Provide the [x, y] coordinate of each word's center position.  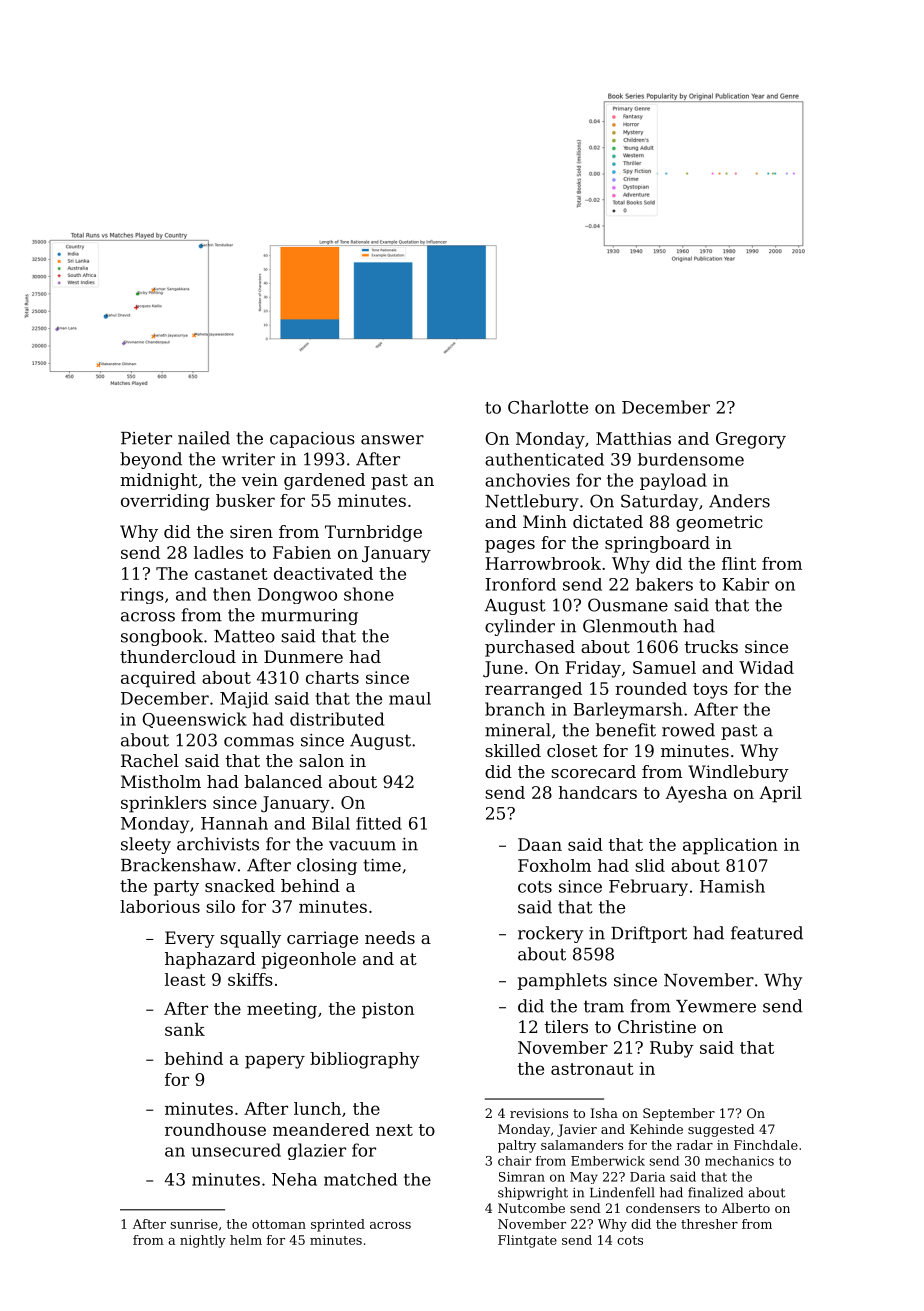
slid [650, 865]
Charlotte [548, 407]
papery [275, 1062]
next [394, 1130]
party [176, 888]
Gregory [751, 440]
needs [390, 937]
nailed [204, 438]
